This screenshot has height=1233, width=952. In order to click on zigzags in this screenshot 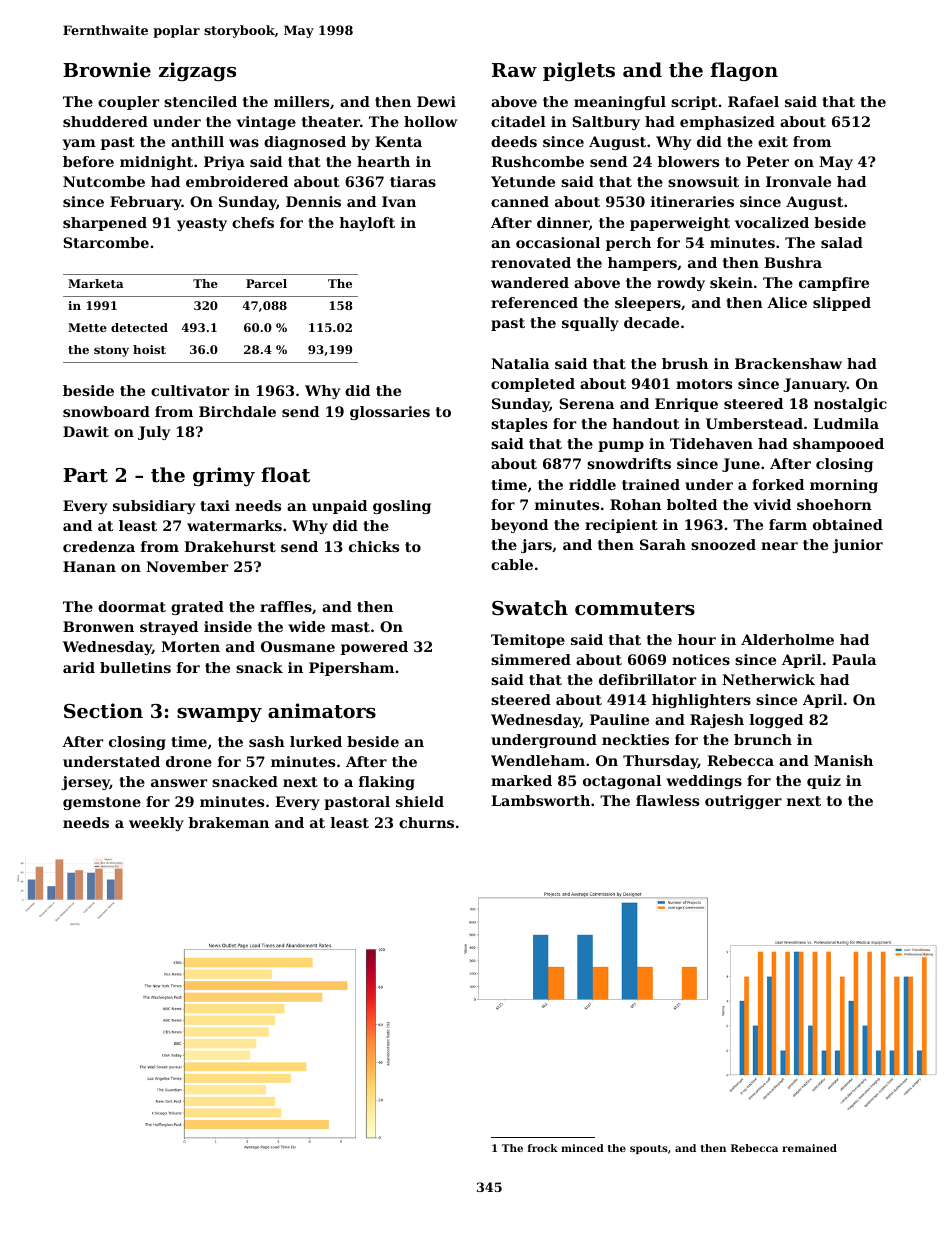, I will do `click(197, 71)`.
